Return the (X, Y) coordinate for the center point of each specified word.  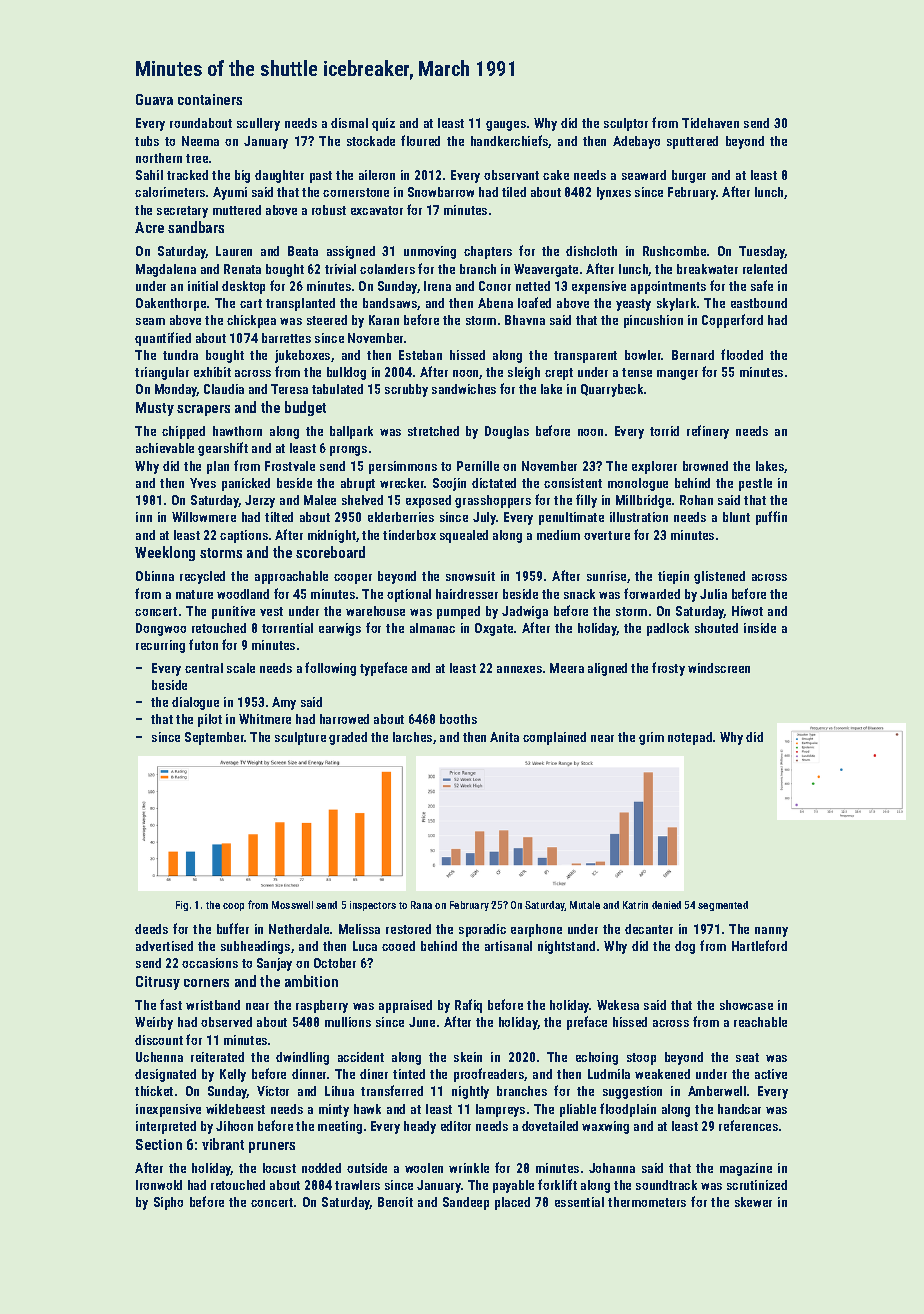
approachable (291, 577)
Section (159, 1144)
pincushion (653, 321)
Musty (155, 409)
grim (651, 738)
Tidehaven (710, 123)
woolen (424, 1168)
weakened (662, 1074)
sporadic (482, 930)
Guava (154, 99)
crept (559, 374)
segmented (723, 906)
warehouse (375, 611)
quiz (383, 124)
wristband (213, 1005)
